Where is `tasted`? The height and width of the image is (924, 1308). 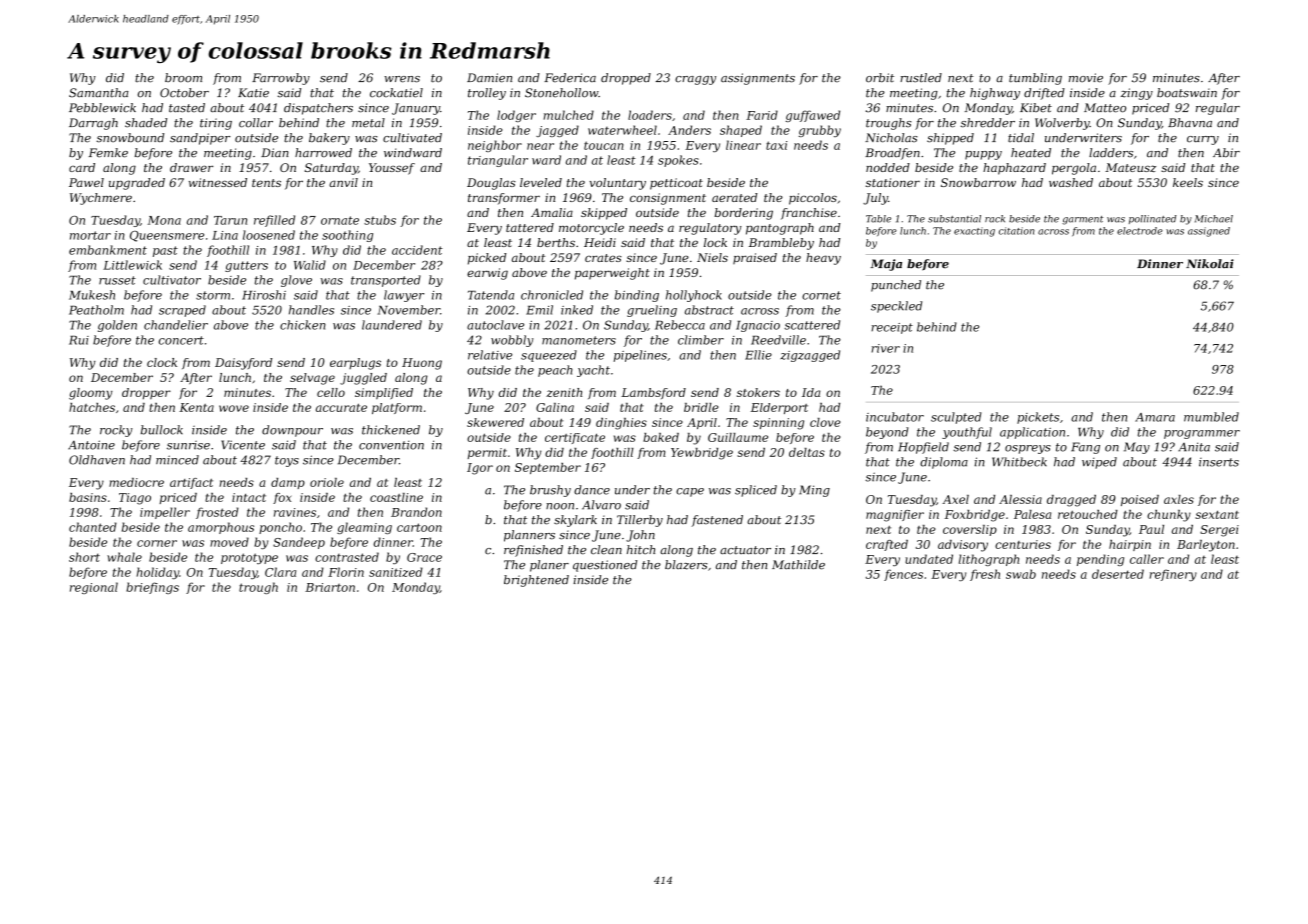 tasted is located at coordinates (187, 108).
